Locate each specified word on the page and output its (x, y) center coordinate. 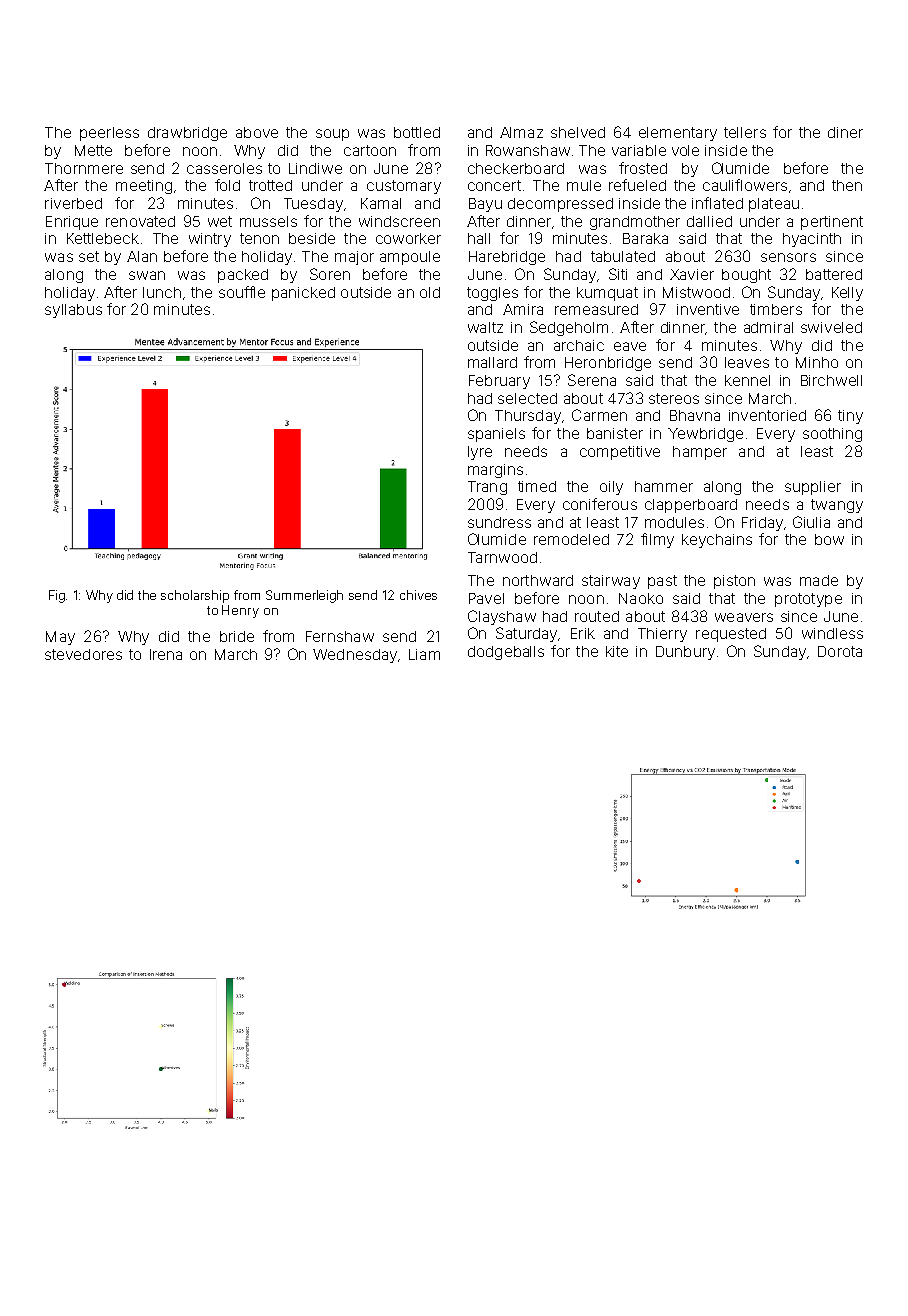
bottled (417, 132)
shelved (578, 132)
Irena (166, 654)
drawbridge (187, 134)
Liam (424, 654)
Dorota (840, 651)
